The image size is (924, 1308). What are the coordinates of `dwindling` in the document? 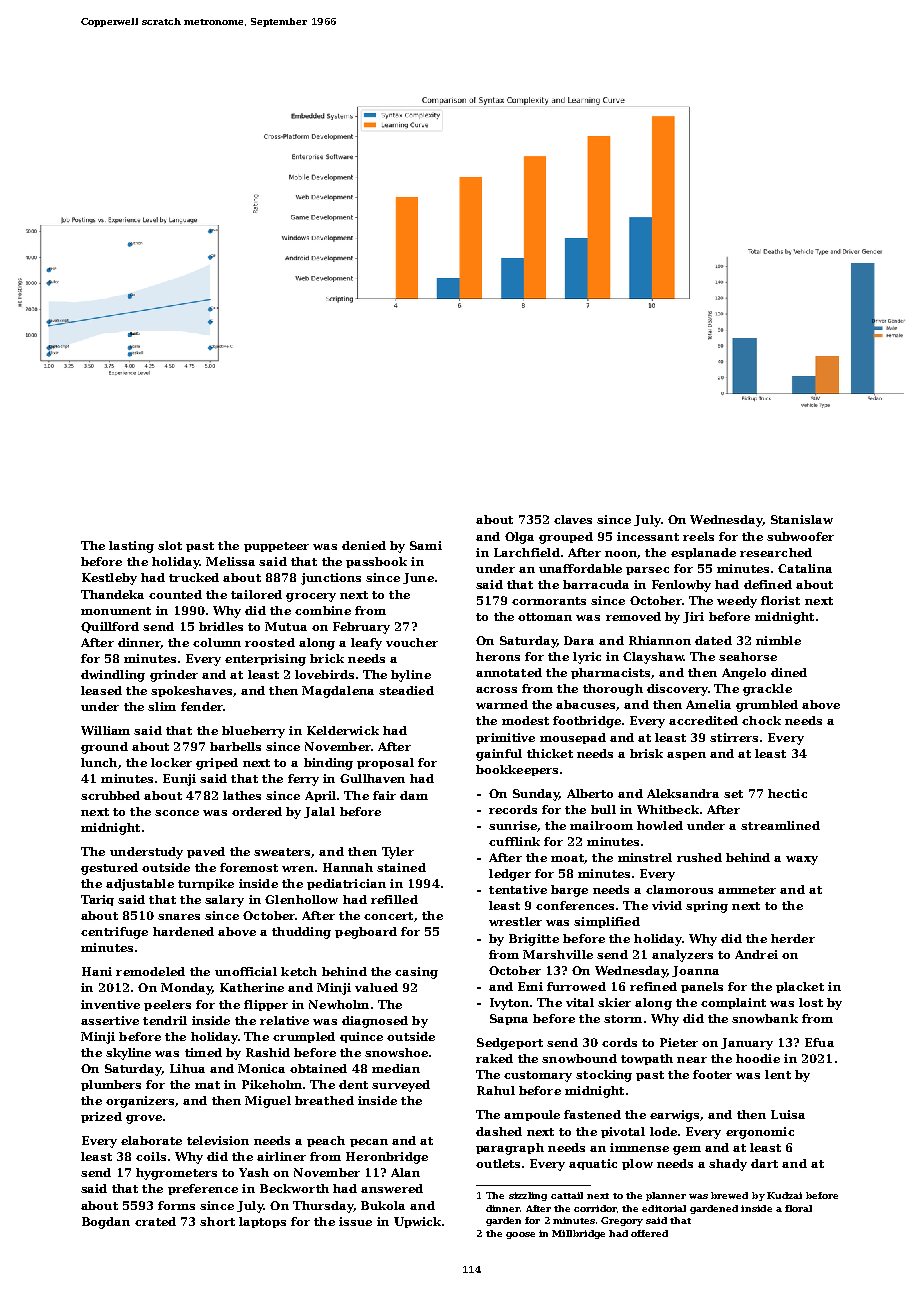 It's located at (113, 676).
